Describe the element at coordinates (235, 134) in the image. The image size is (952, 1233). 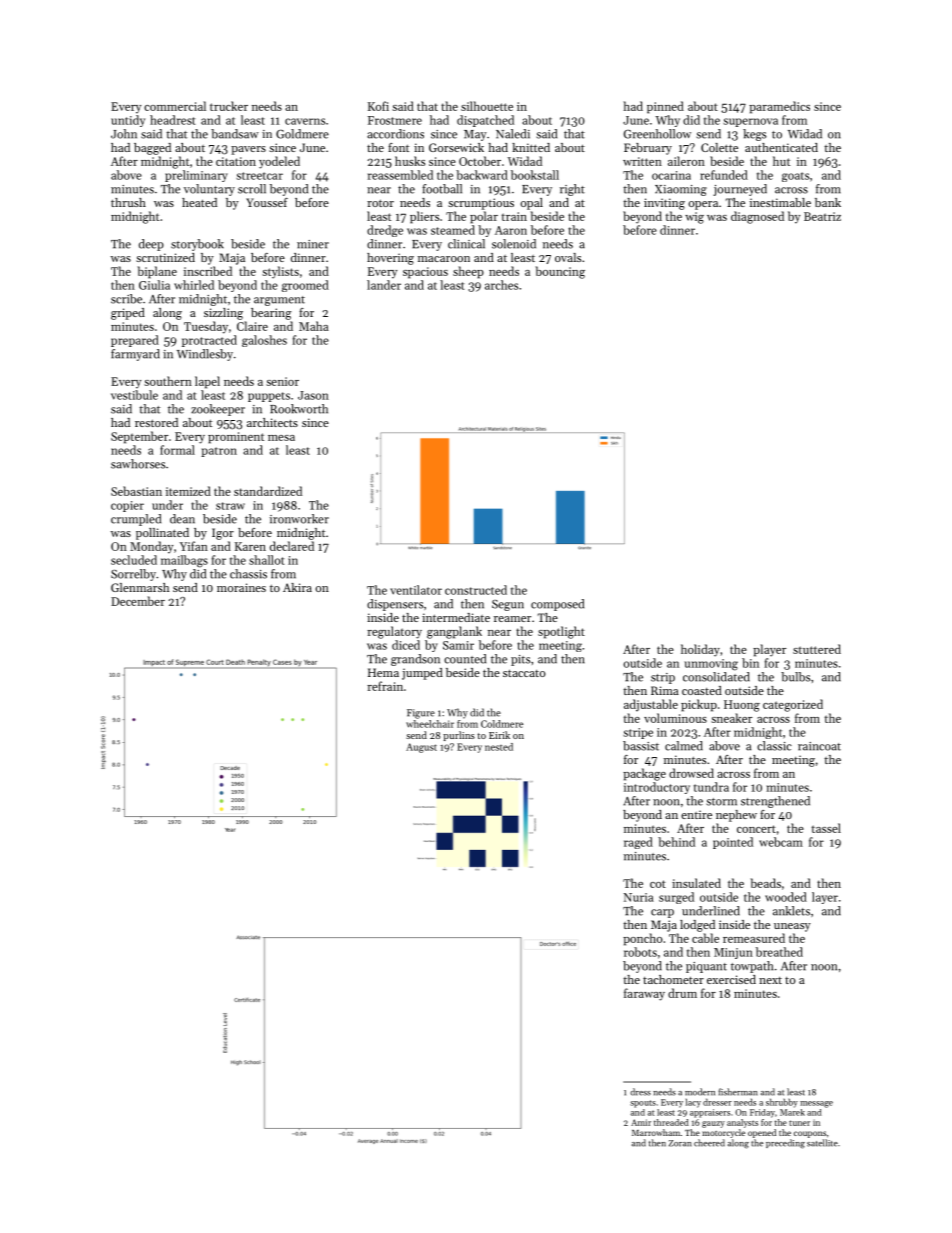
I see `bandsaw` at that location.
